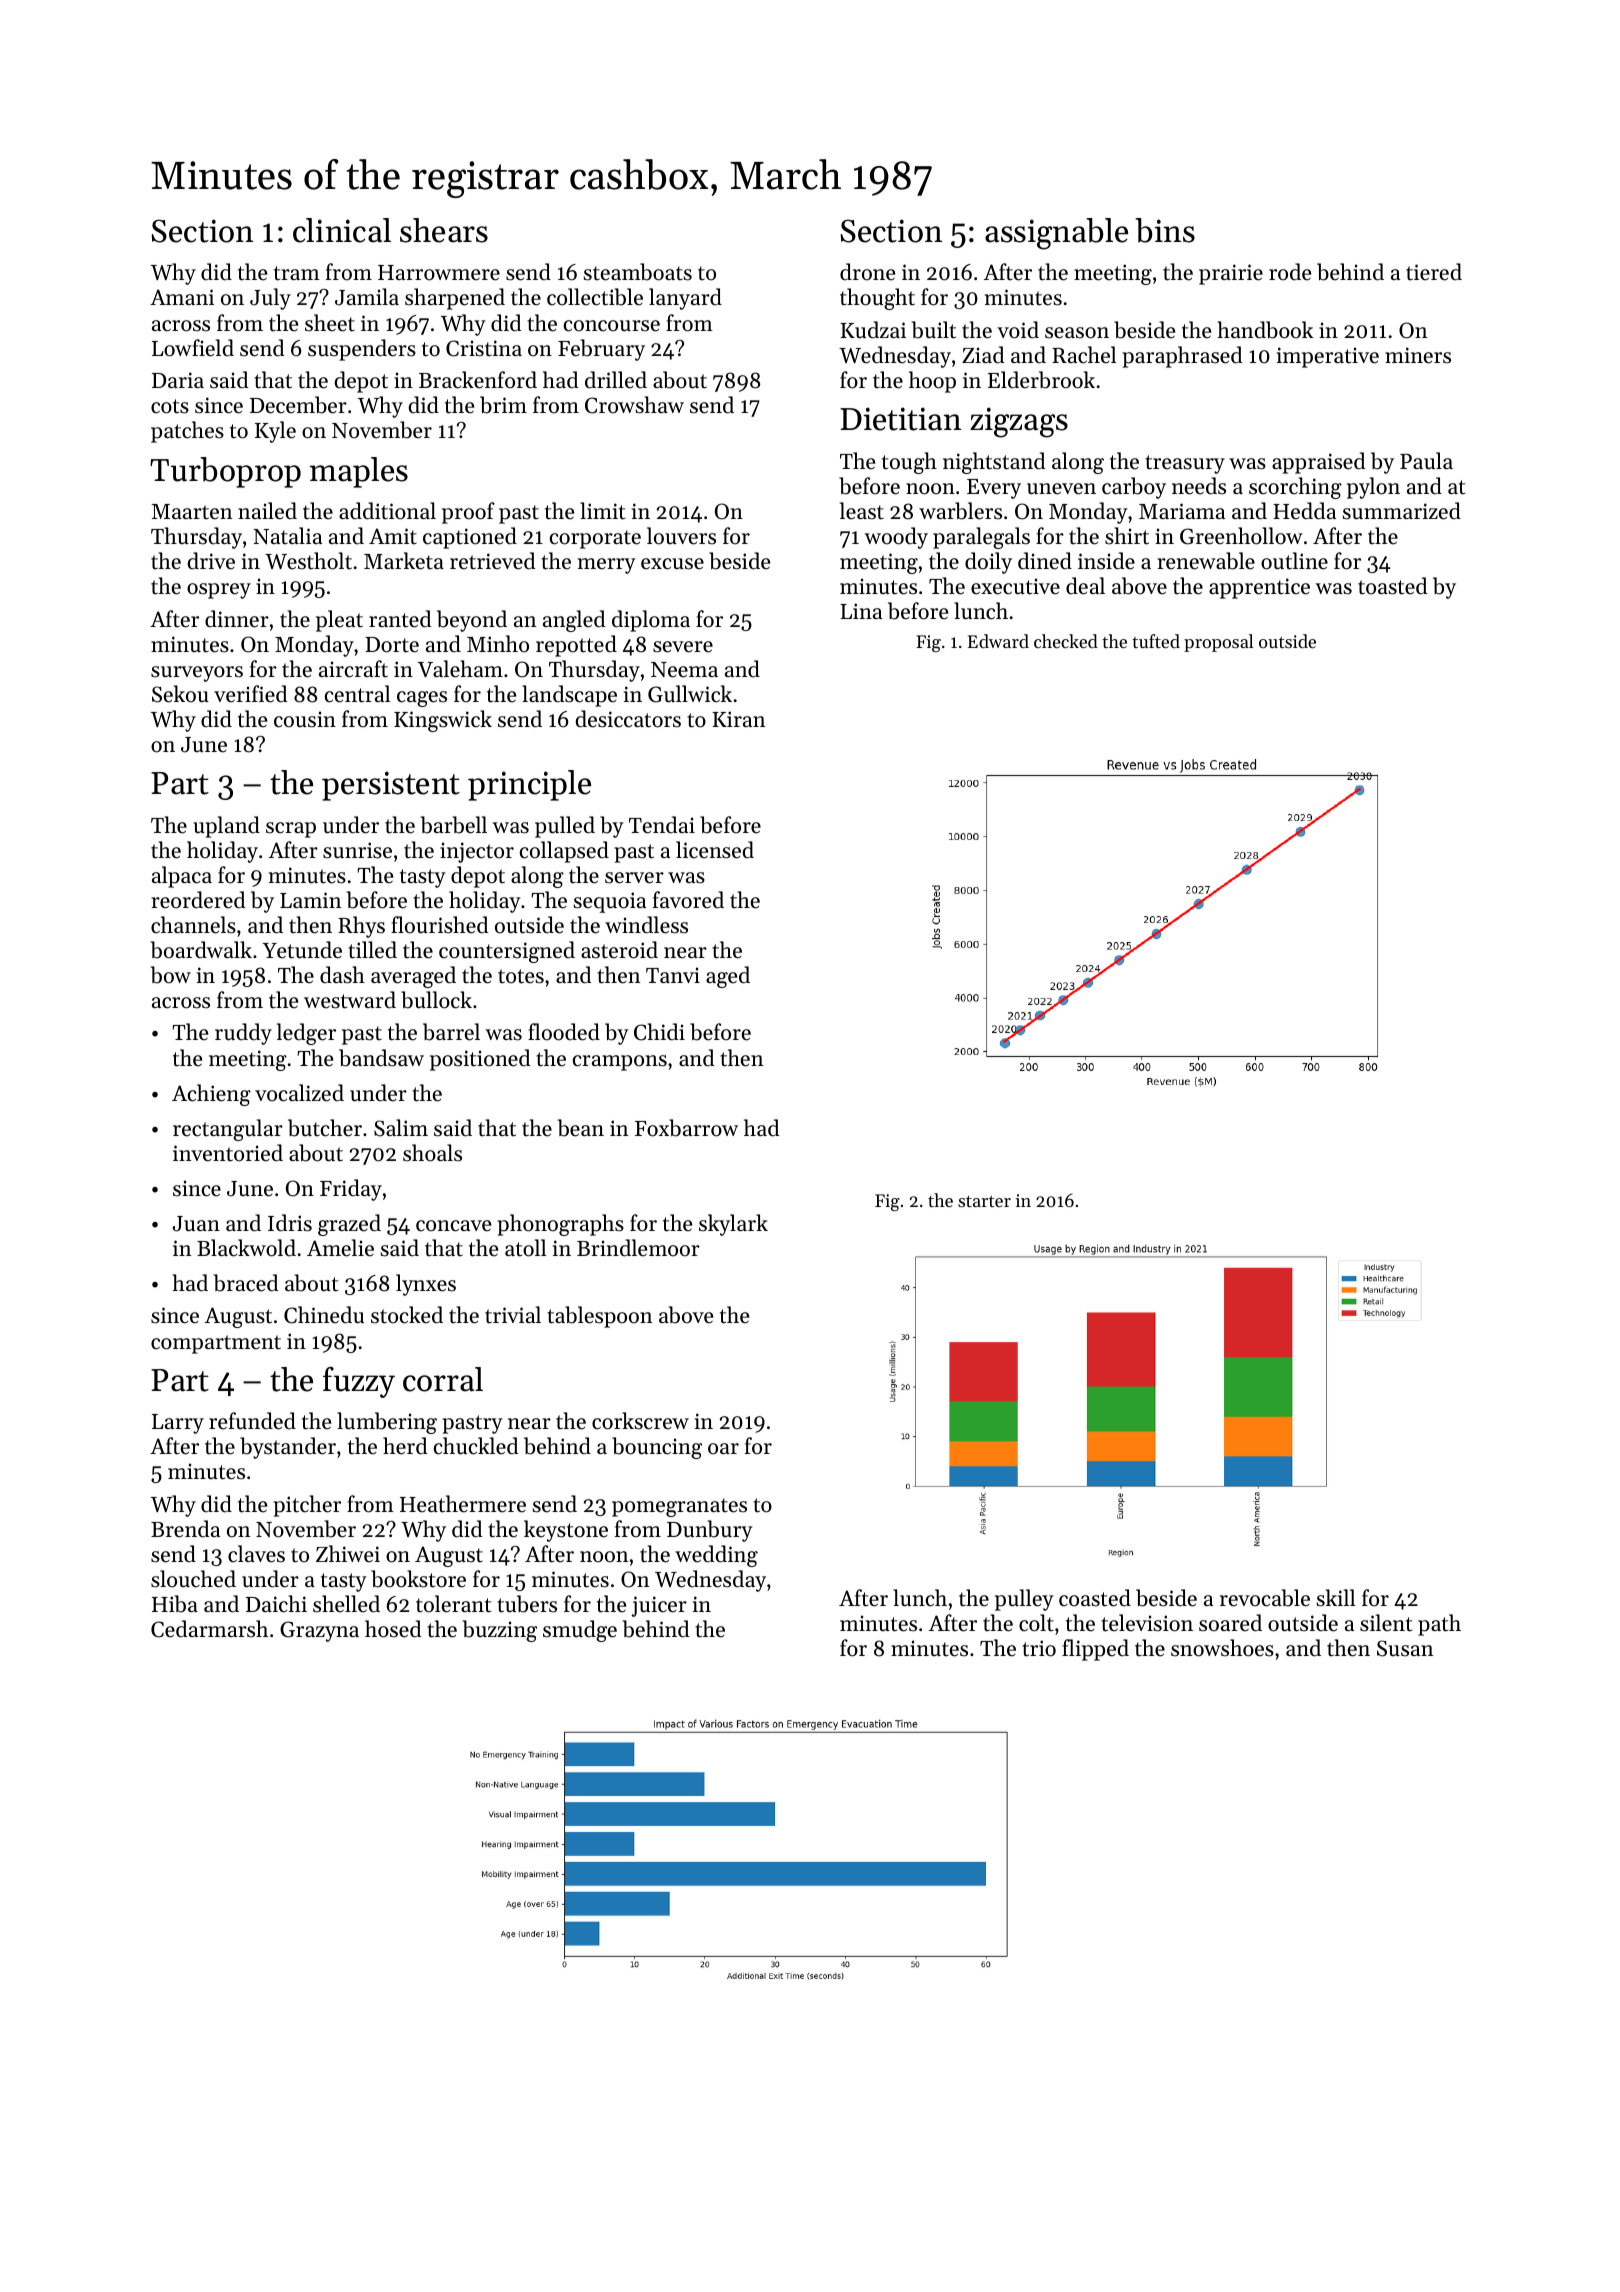  Describe the element at coordinates (209, 1629) in the screenshot. I see `Cedarmarsh` at that location.
